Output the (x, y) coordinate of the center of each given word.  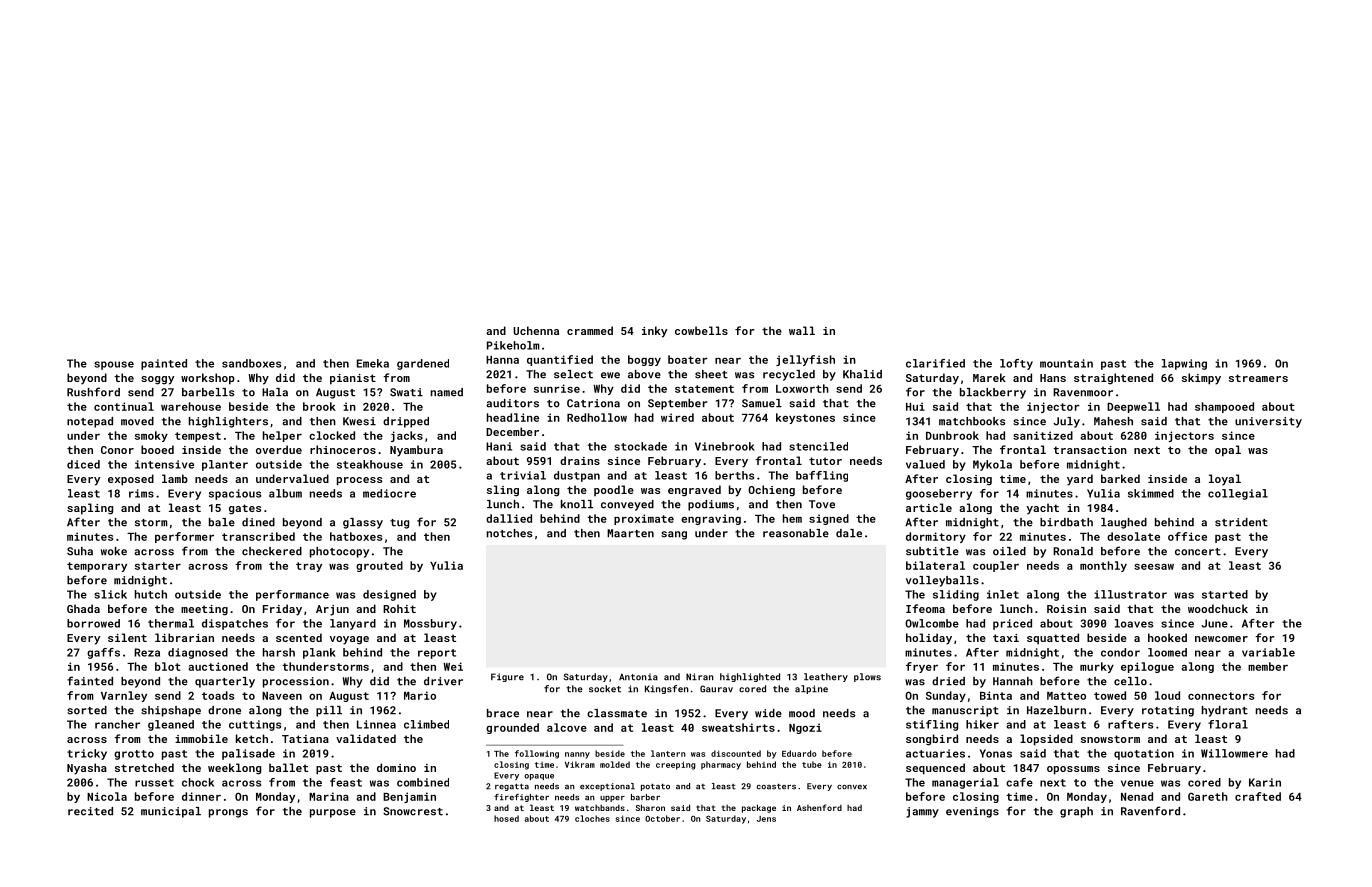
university (1268, 422)
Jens (766, 819)
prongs (228, 813)
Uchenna (536, 330)
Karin (1265, 782)
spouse (114, 365)
